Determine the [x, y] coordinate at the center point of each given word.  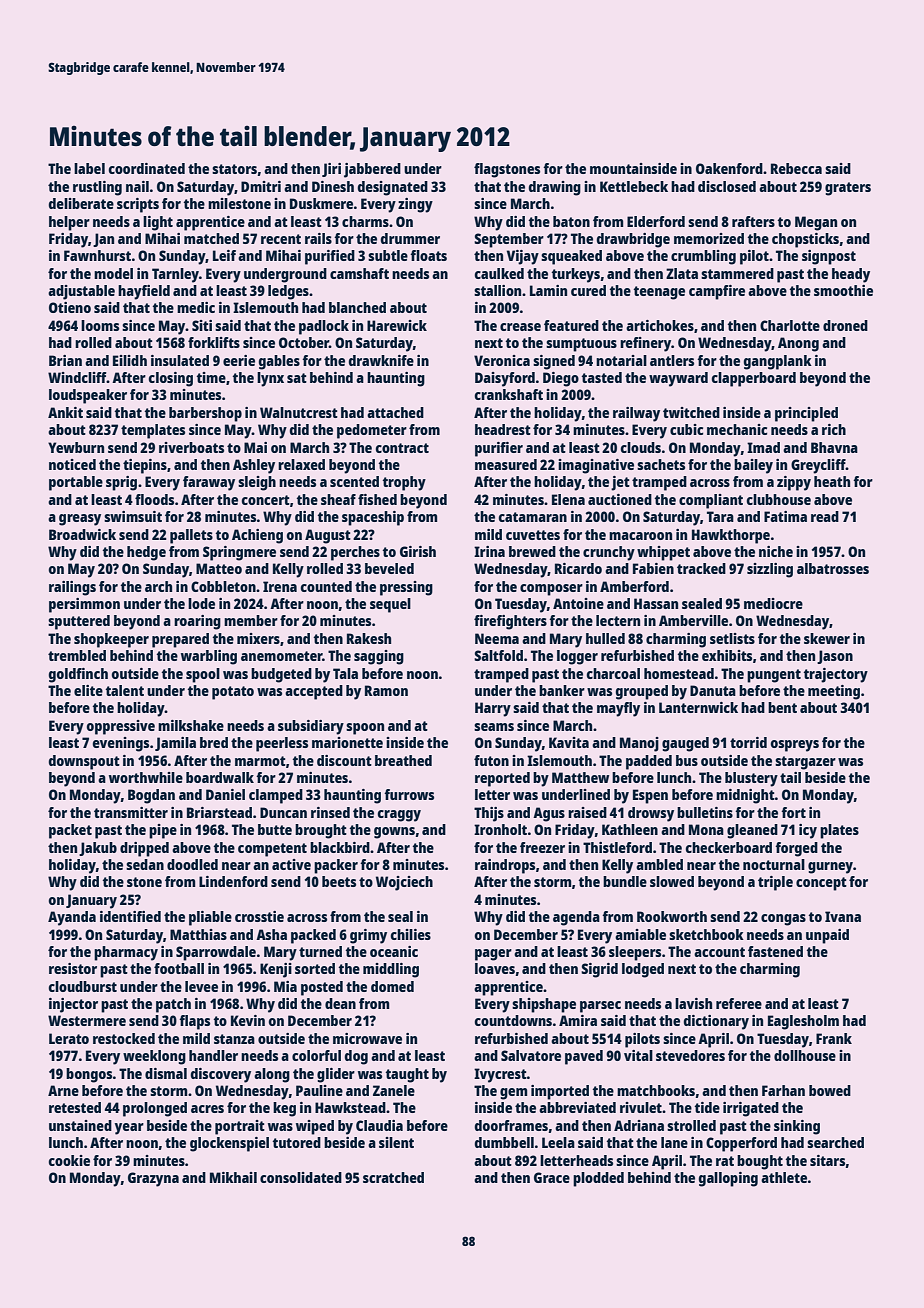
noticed [72, 464]
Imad [763, 447]
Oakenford [729, 168]
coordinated [146, 168]
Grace [552, 1177]
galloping [728, 1179]
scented [354, 481]
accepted [314, 692]
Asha [271, 934]
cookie [69, 1160]
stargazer [805, 763]
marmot [260, 761]
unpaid [827, 936]
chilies [410, 934]
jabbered [372, 170]
